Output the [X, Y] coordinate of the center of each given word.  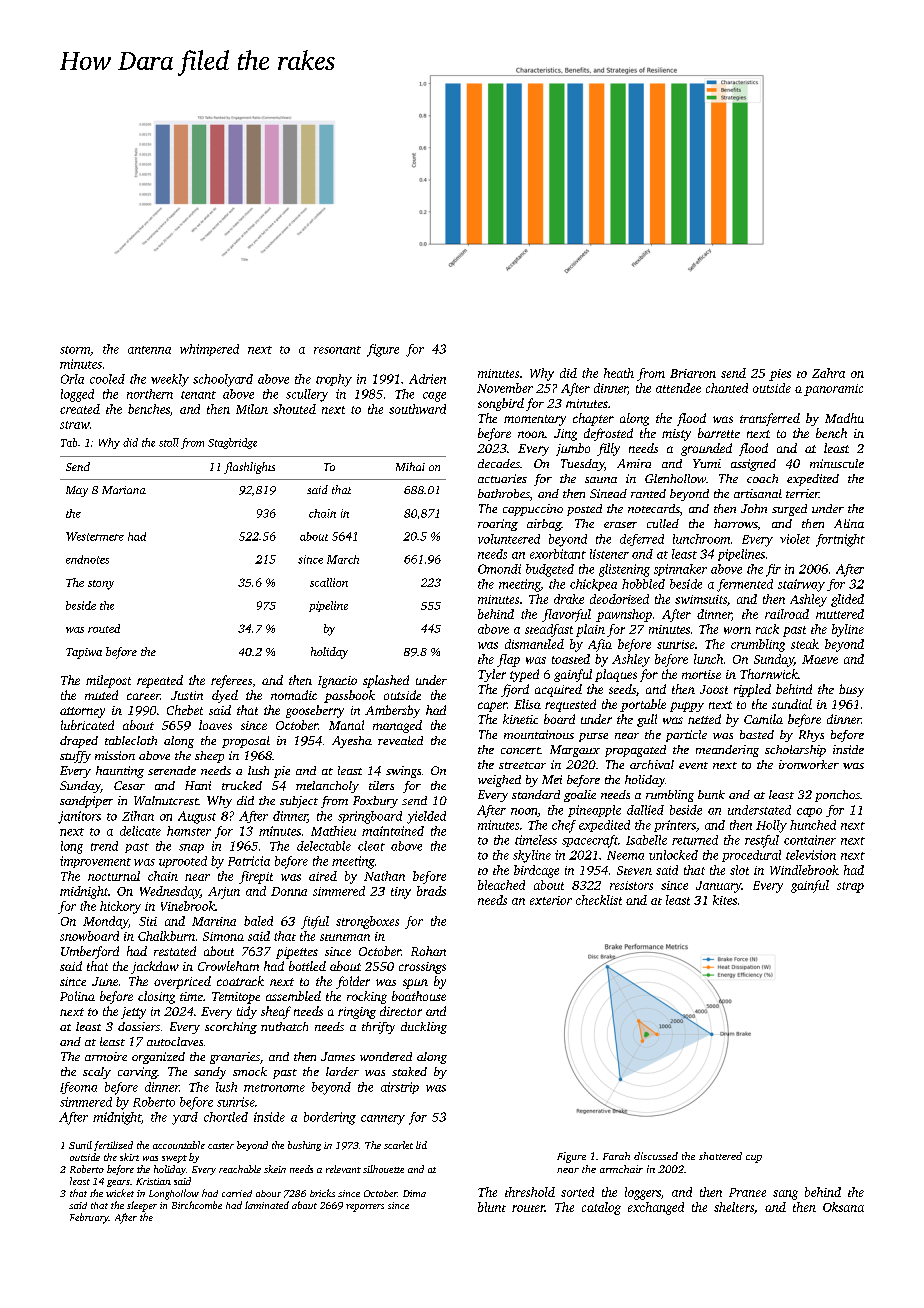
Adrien [427, 379]
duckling [424, 1028]
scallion [329, 582]
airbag [544, 525]
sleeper [142, 1206]
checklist [599, 900]
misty [676, 435]
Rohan [428, 951]
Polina [77, 996]
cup [754, 1159]
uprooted [183, 862]
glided [847, 600]
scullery [307, 395]
